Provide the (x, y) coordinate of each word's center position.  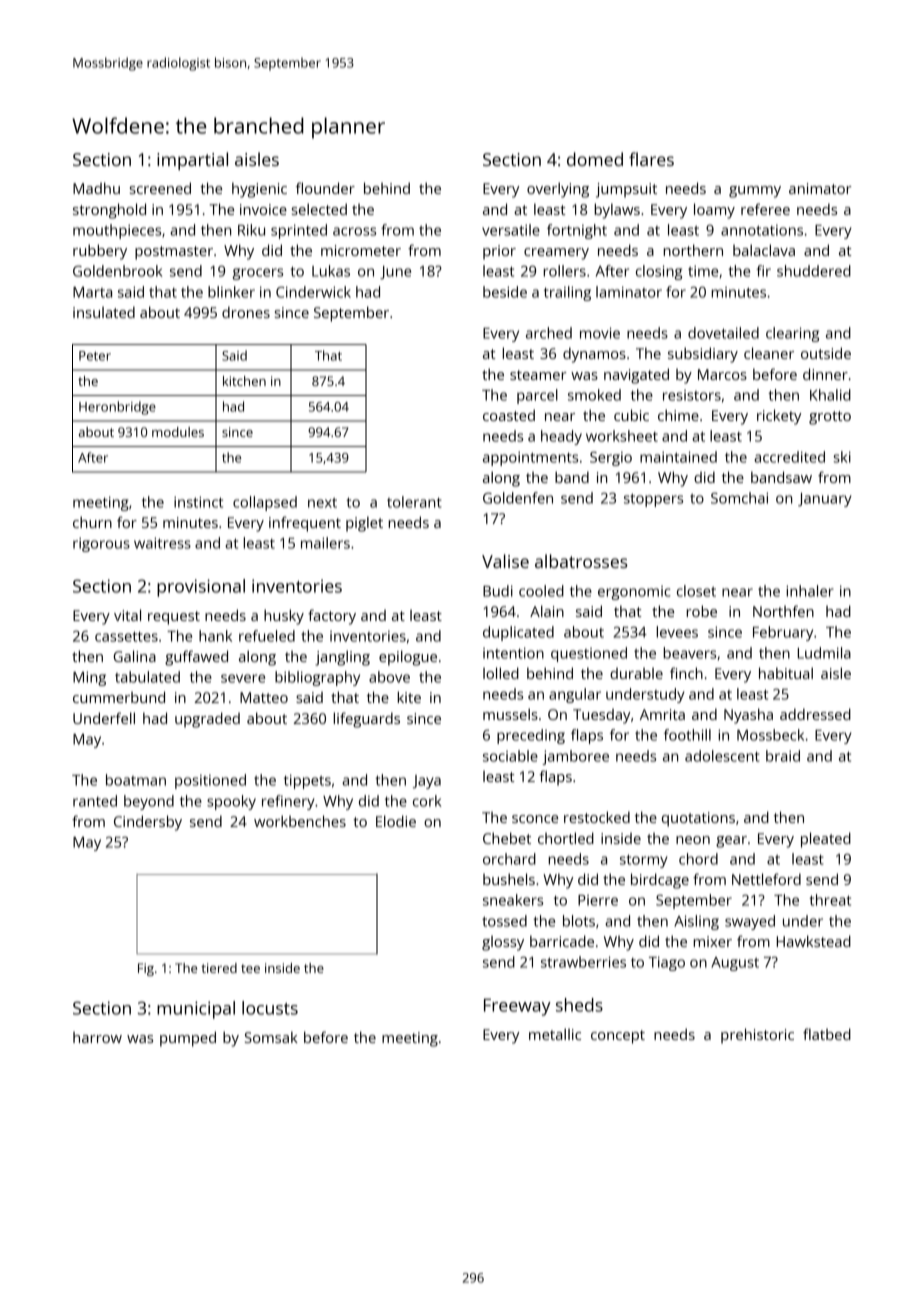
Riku (251, 230)
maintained (678, 457)
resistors (692, 395)
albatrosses (581, 561)
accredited (789, 457)
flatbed (827, 1034)
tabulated (147, 677)
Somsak (271, 1037)
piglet (364, 524)
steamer (538, 375)
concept (618, 1037)
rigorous (101, 544)
